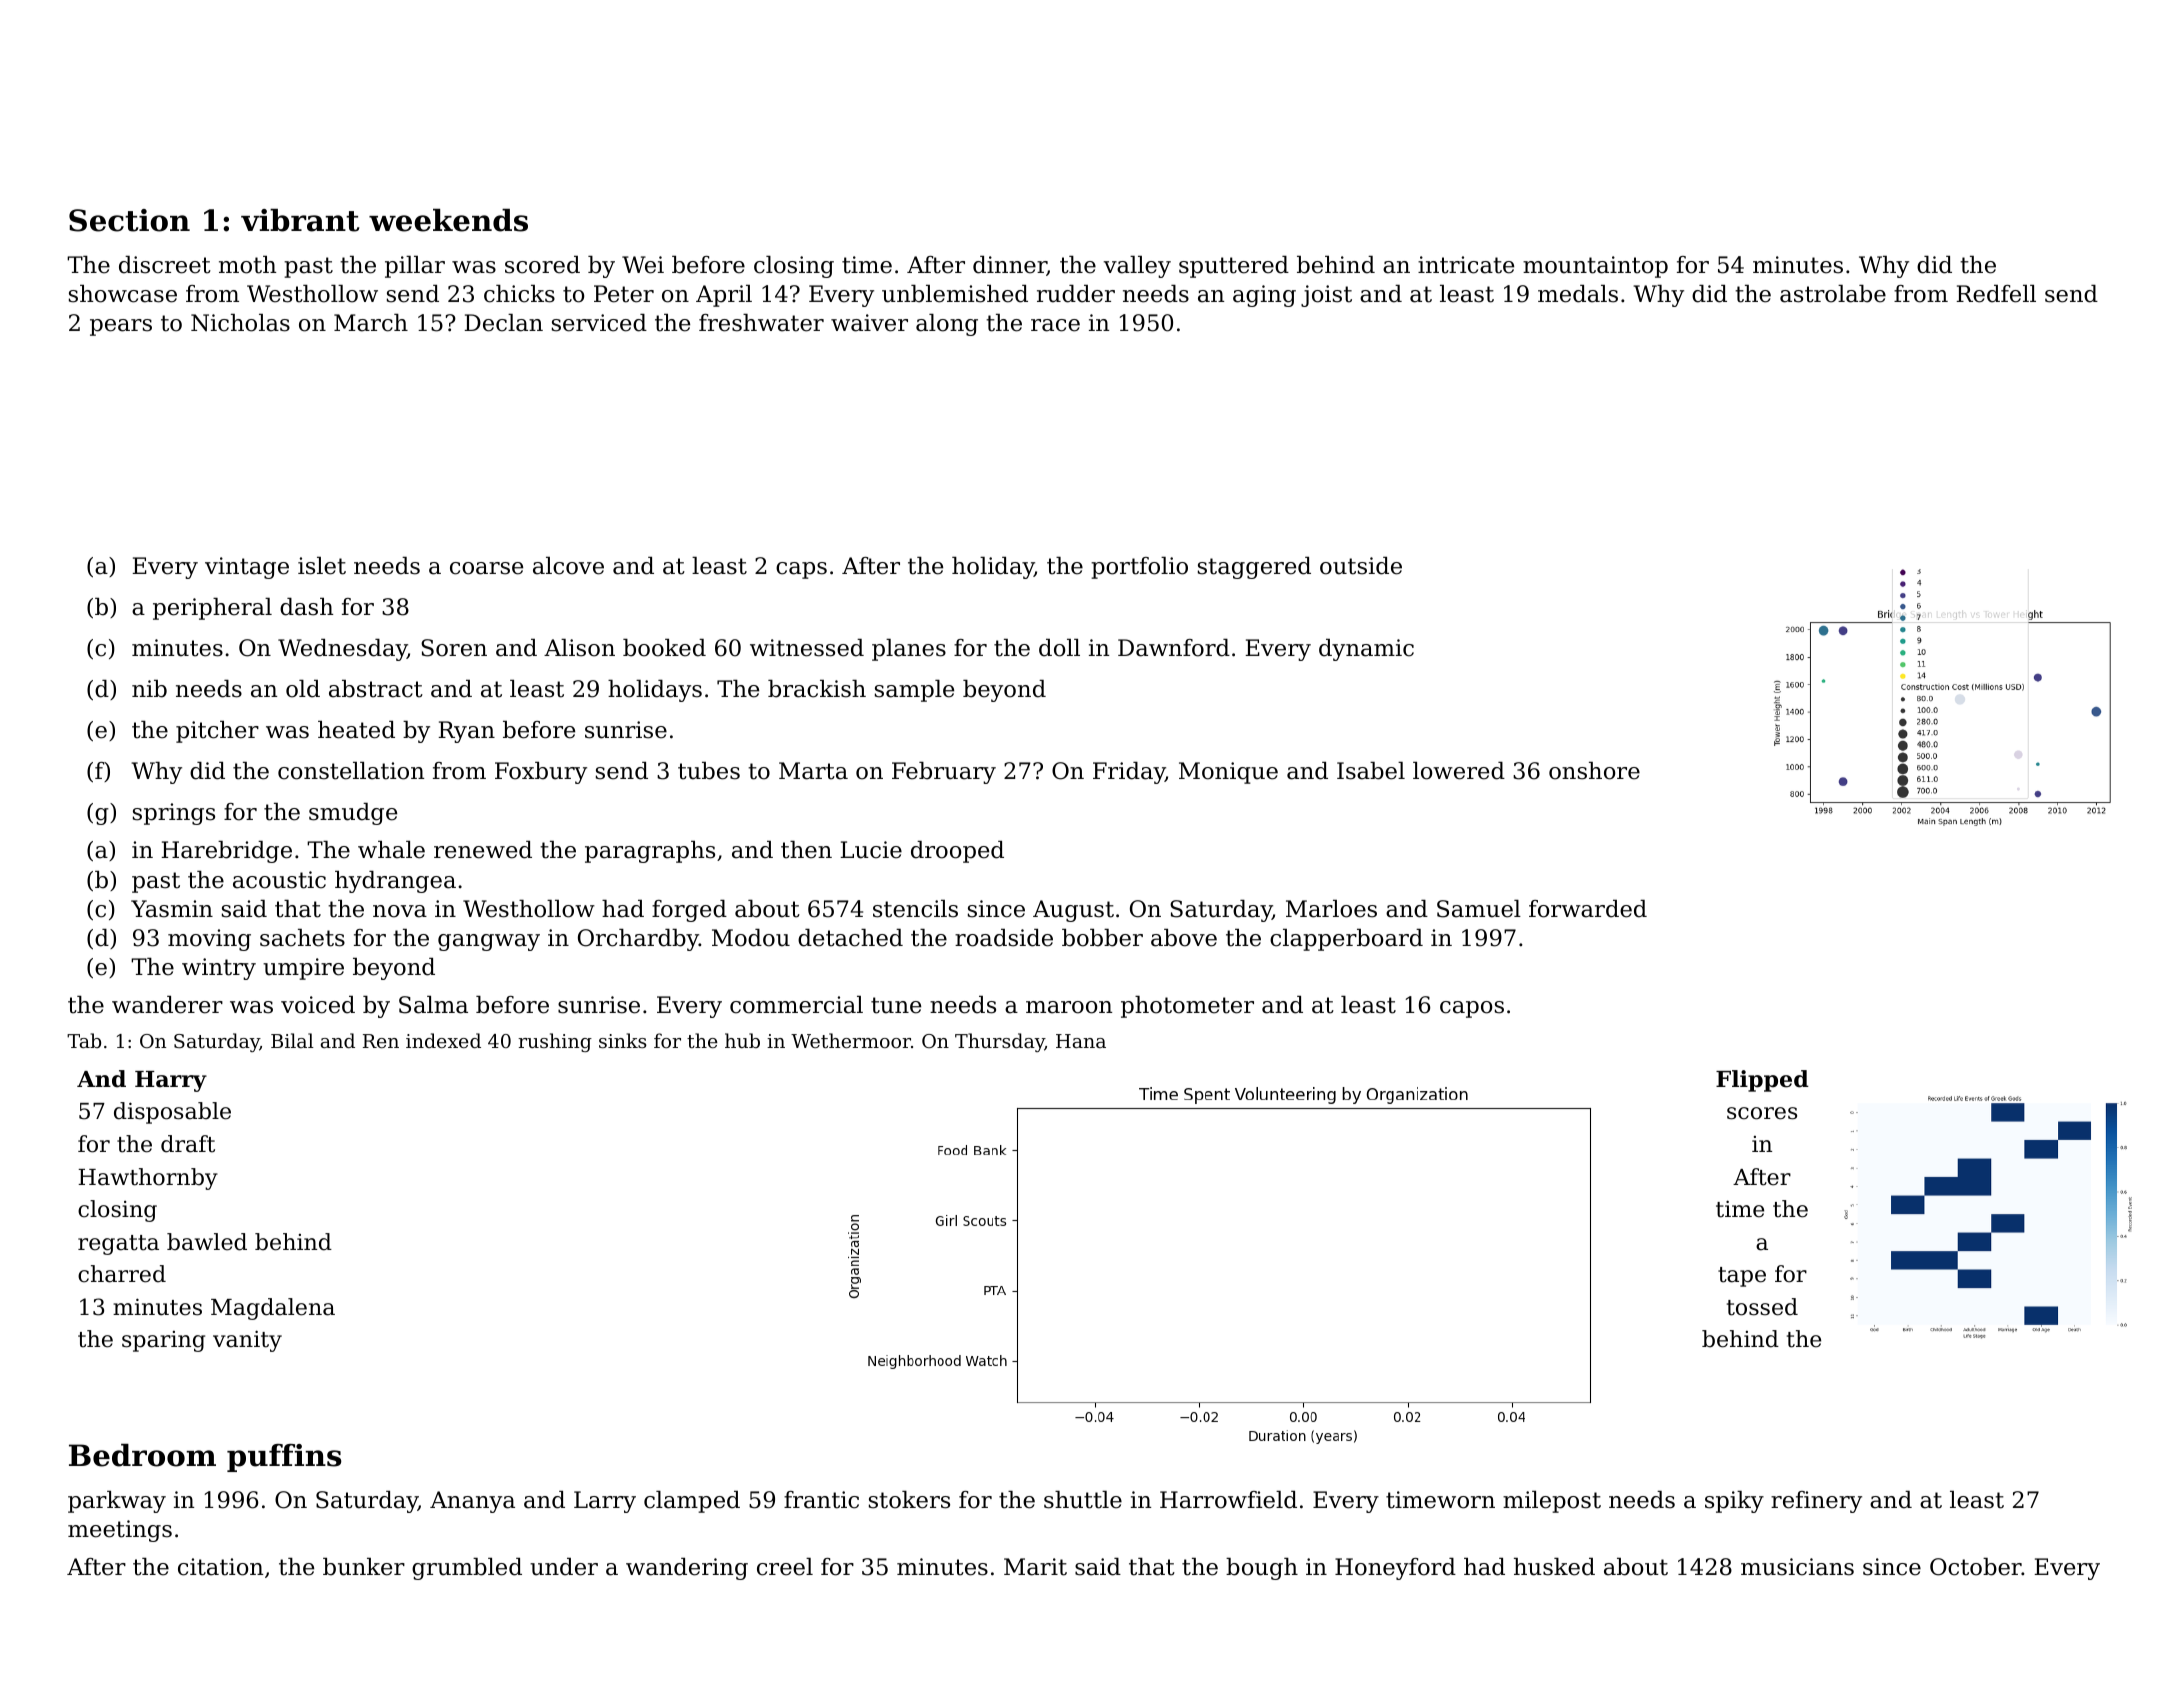 This screenshot has width=2178, height=1683. I want to click on shuttle, so click(1083, 1500).
